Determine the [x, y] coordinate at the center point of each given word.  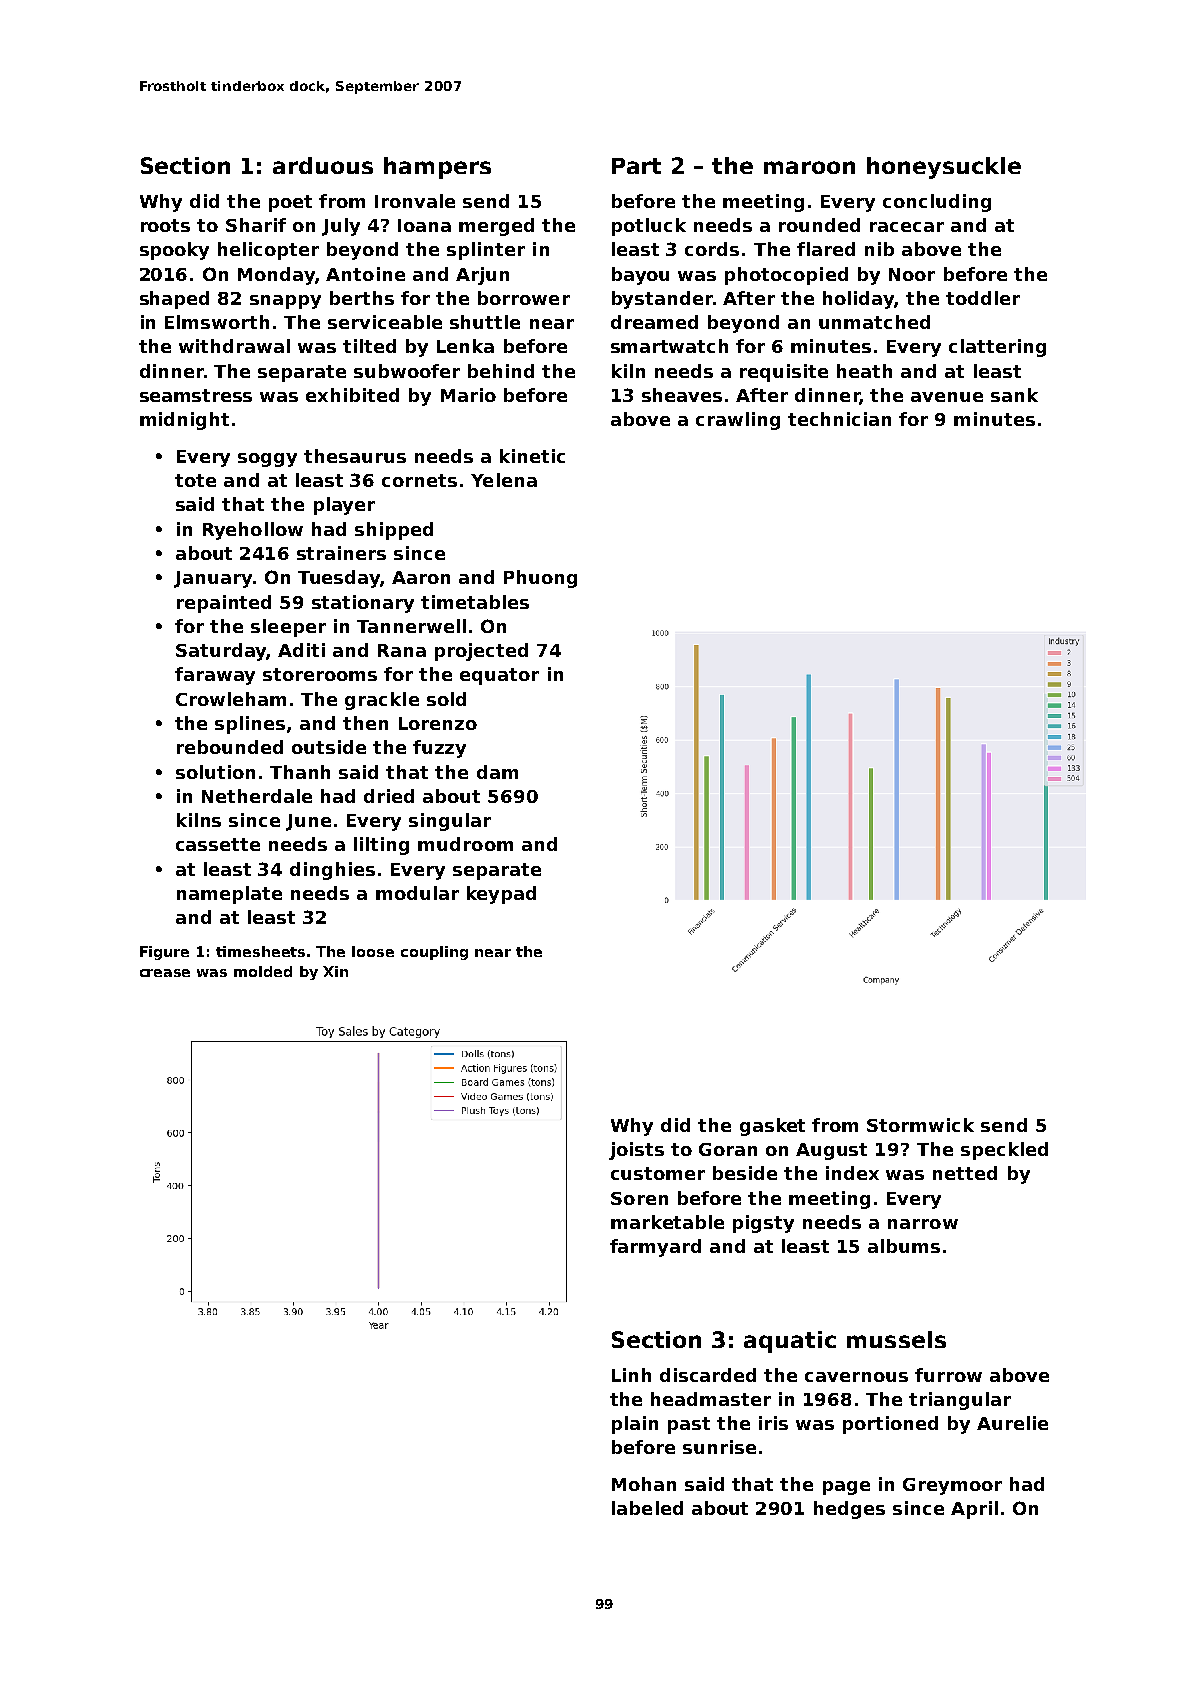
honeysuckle [944, 168]
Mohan [644, 1484]
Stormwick [920, 1125]
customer [658, 1173]
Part [636, 166]
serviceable [385, 322]
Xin [335, 971]
